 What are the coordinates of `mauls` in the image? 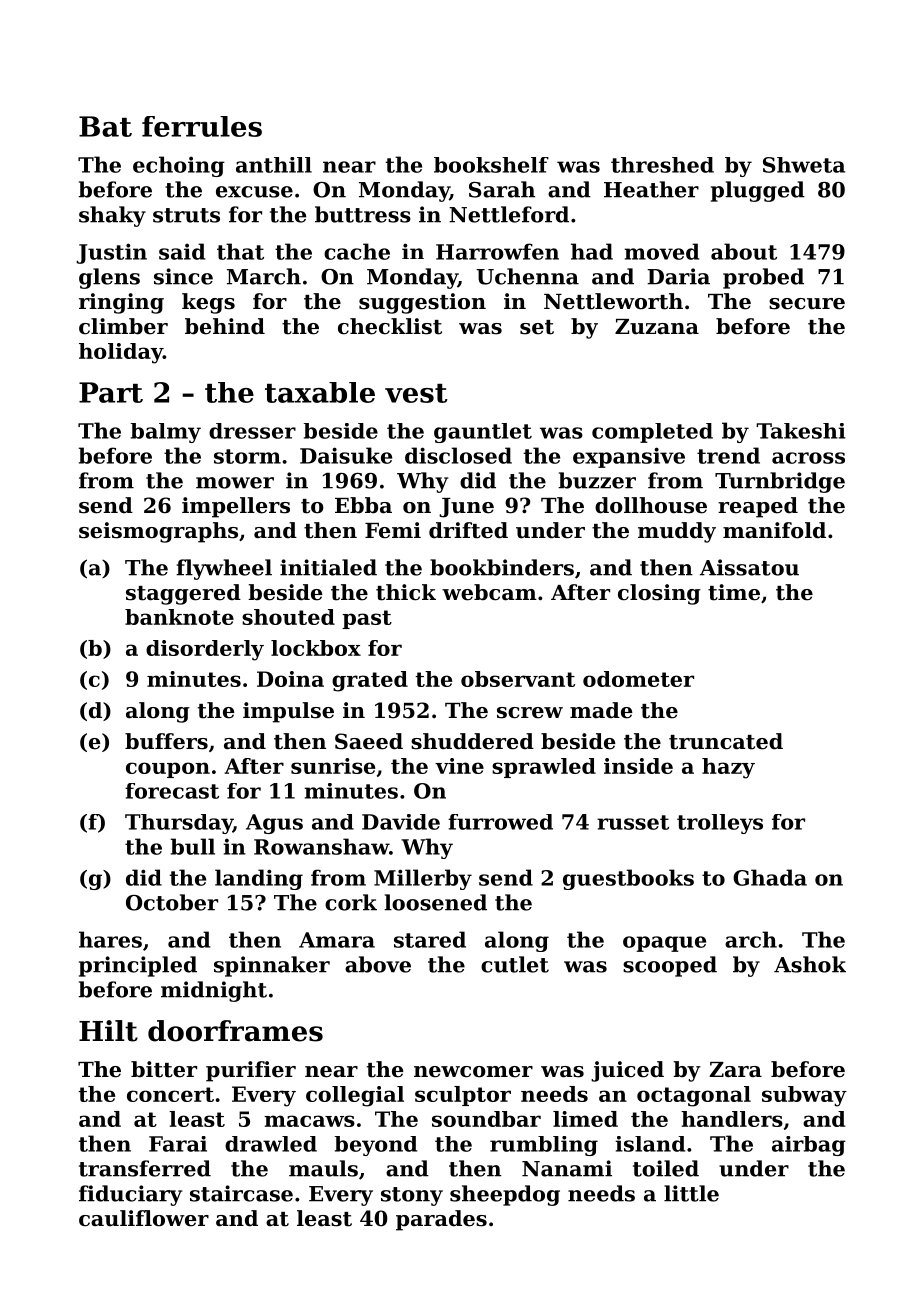 It's located at (323, 1168).
